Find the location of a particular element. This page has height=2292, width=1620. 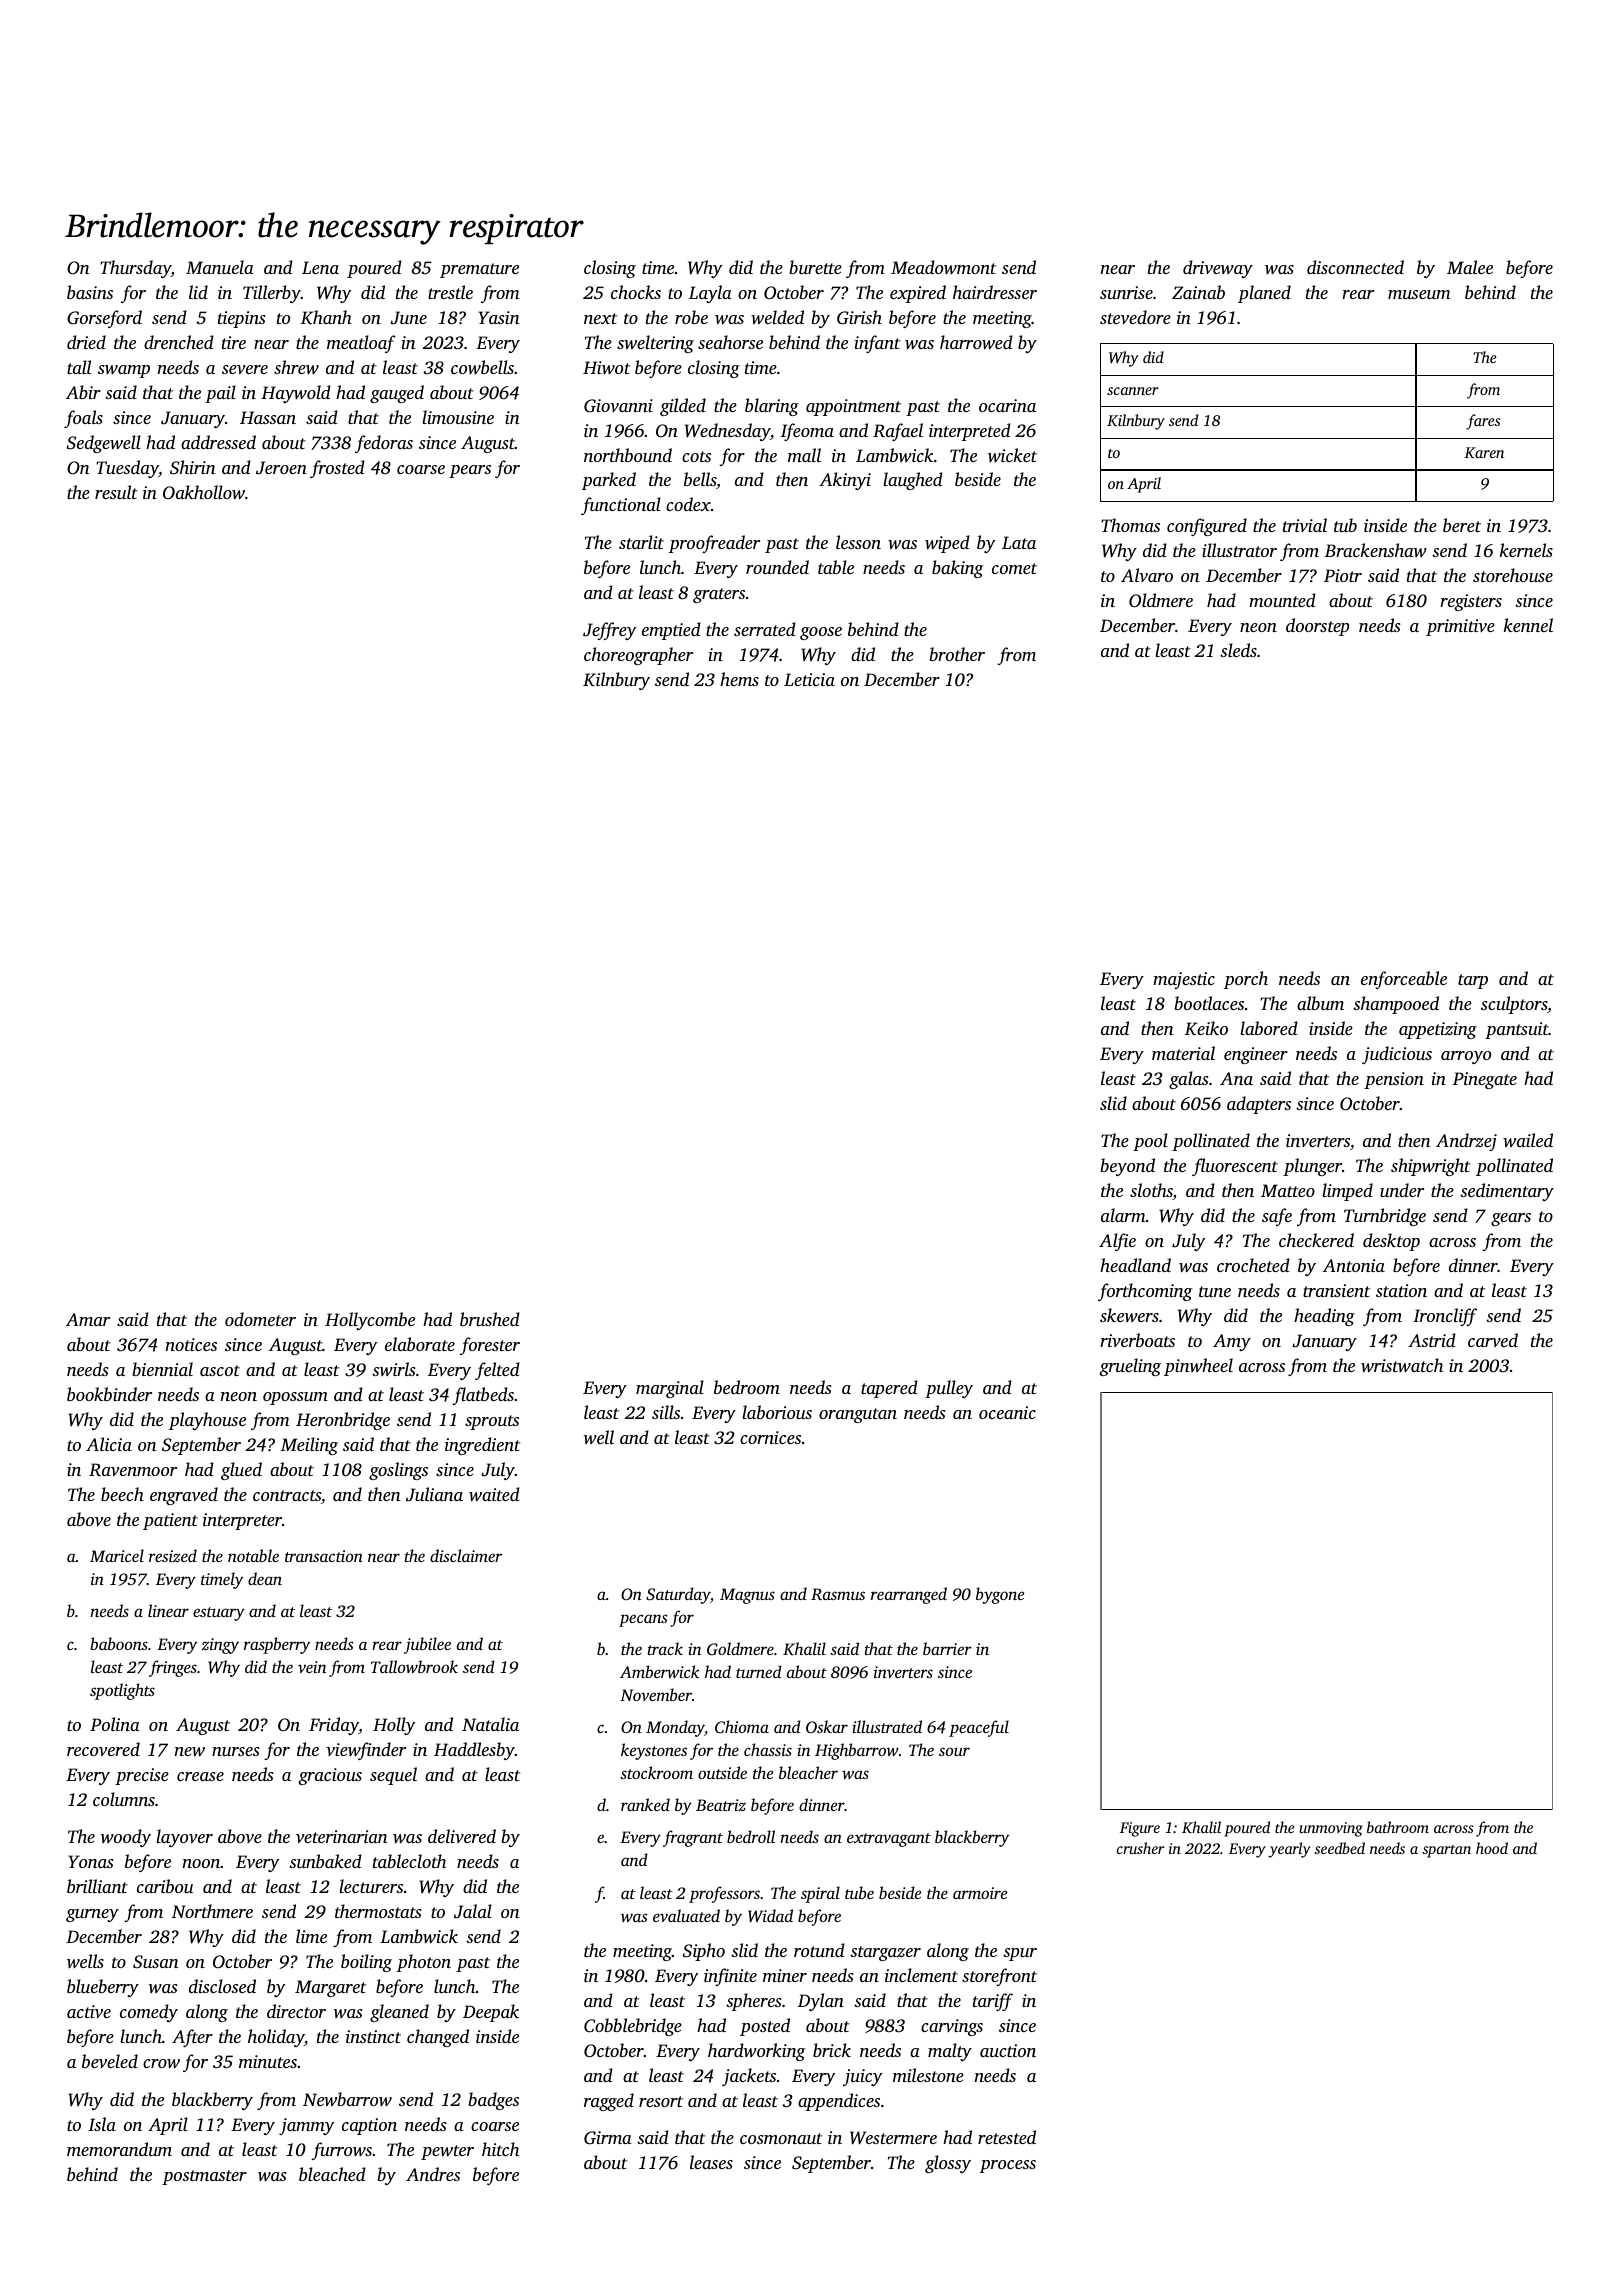

bedroom is located at coordinates (747, 1387).
